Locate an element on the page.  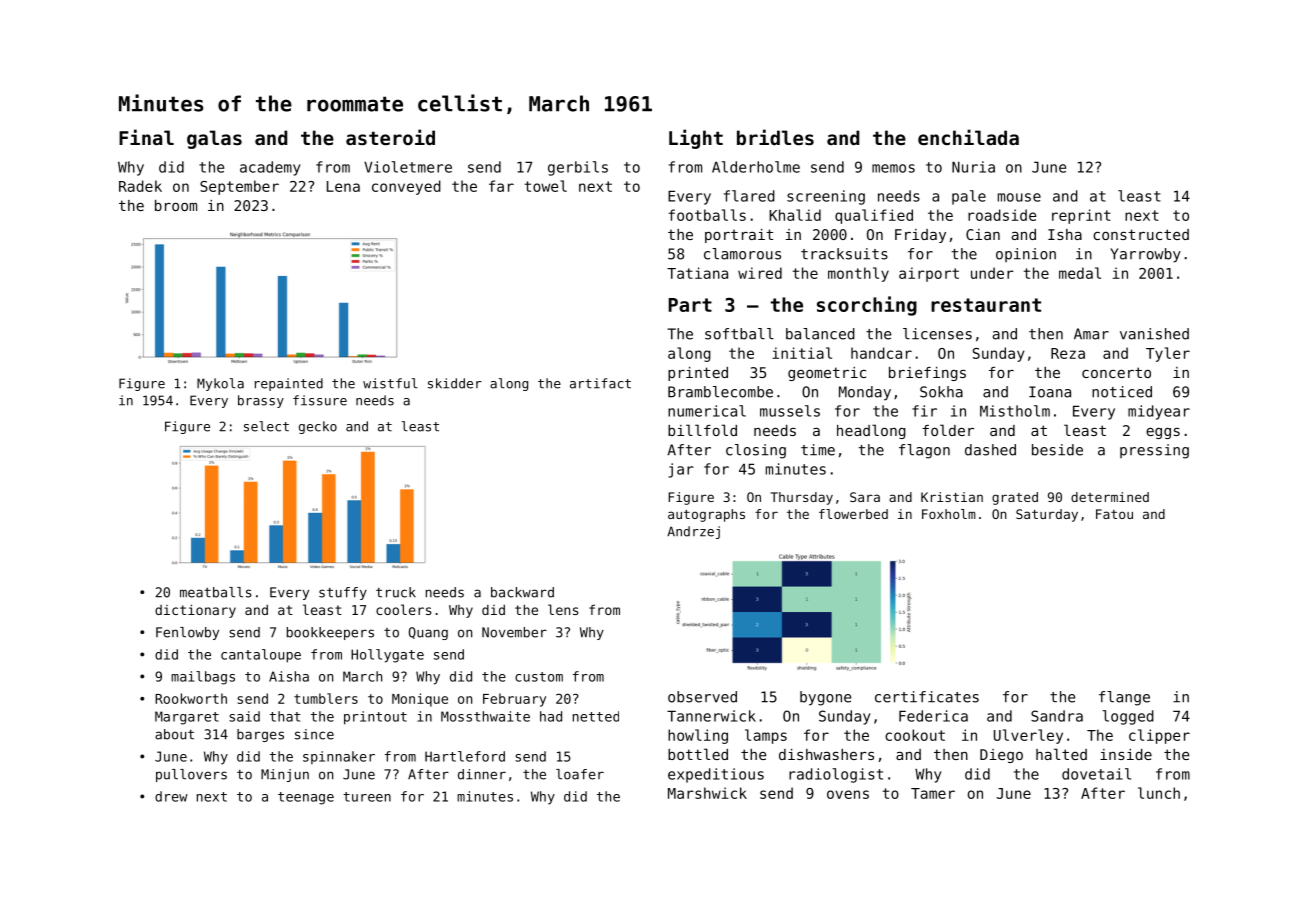
Marshwick is located at coordinates (707, 793).
